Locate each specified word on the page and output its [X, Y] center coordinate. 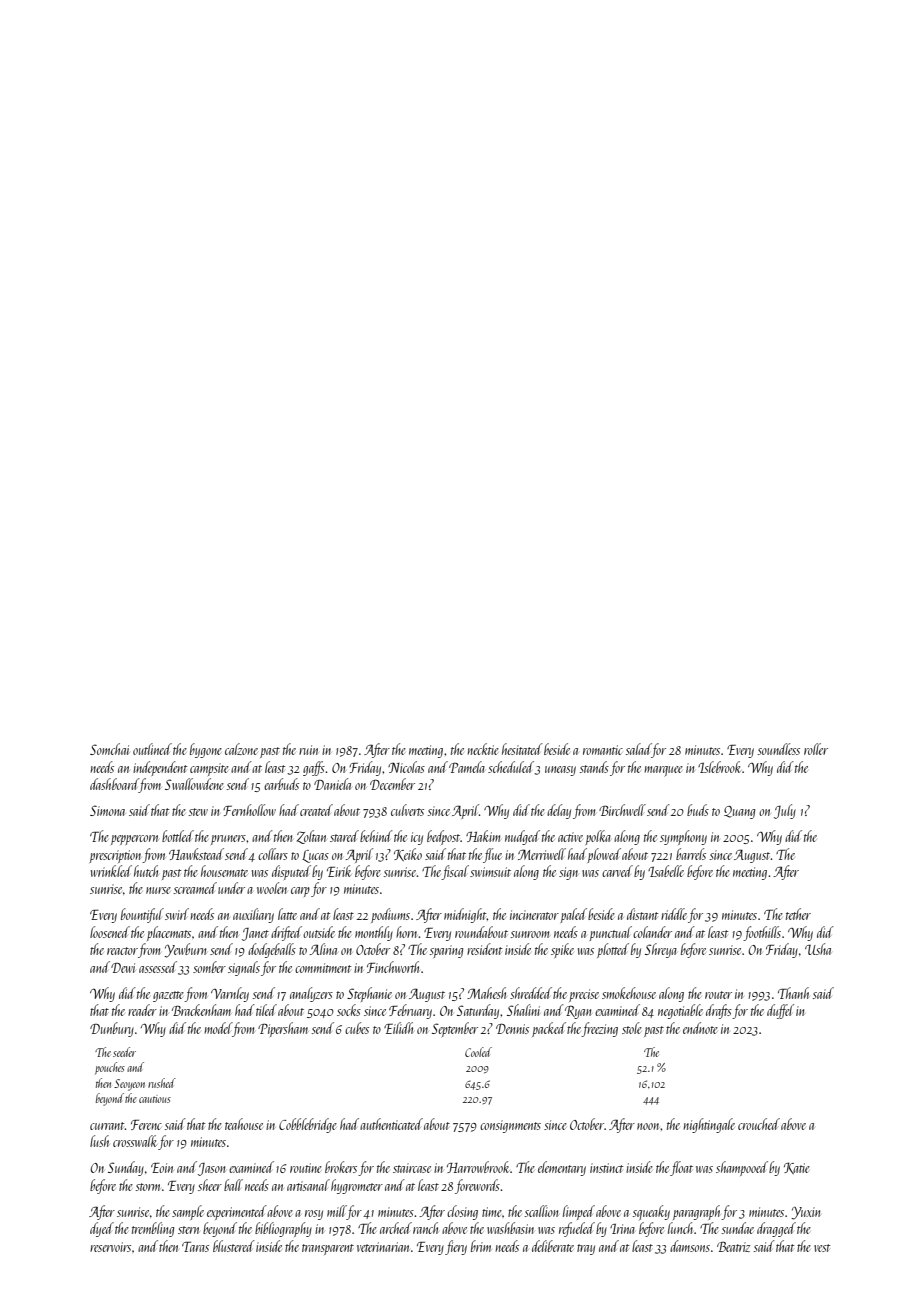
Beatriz [733, 1247]
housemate [224, 871]
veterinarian [383, 1247]
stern [188, 1230]
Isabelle [666, 871]
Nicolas [406, 767]
